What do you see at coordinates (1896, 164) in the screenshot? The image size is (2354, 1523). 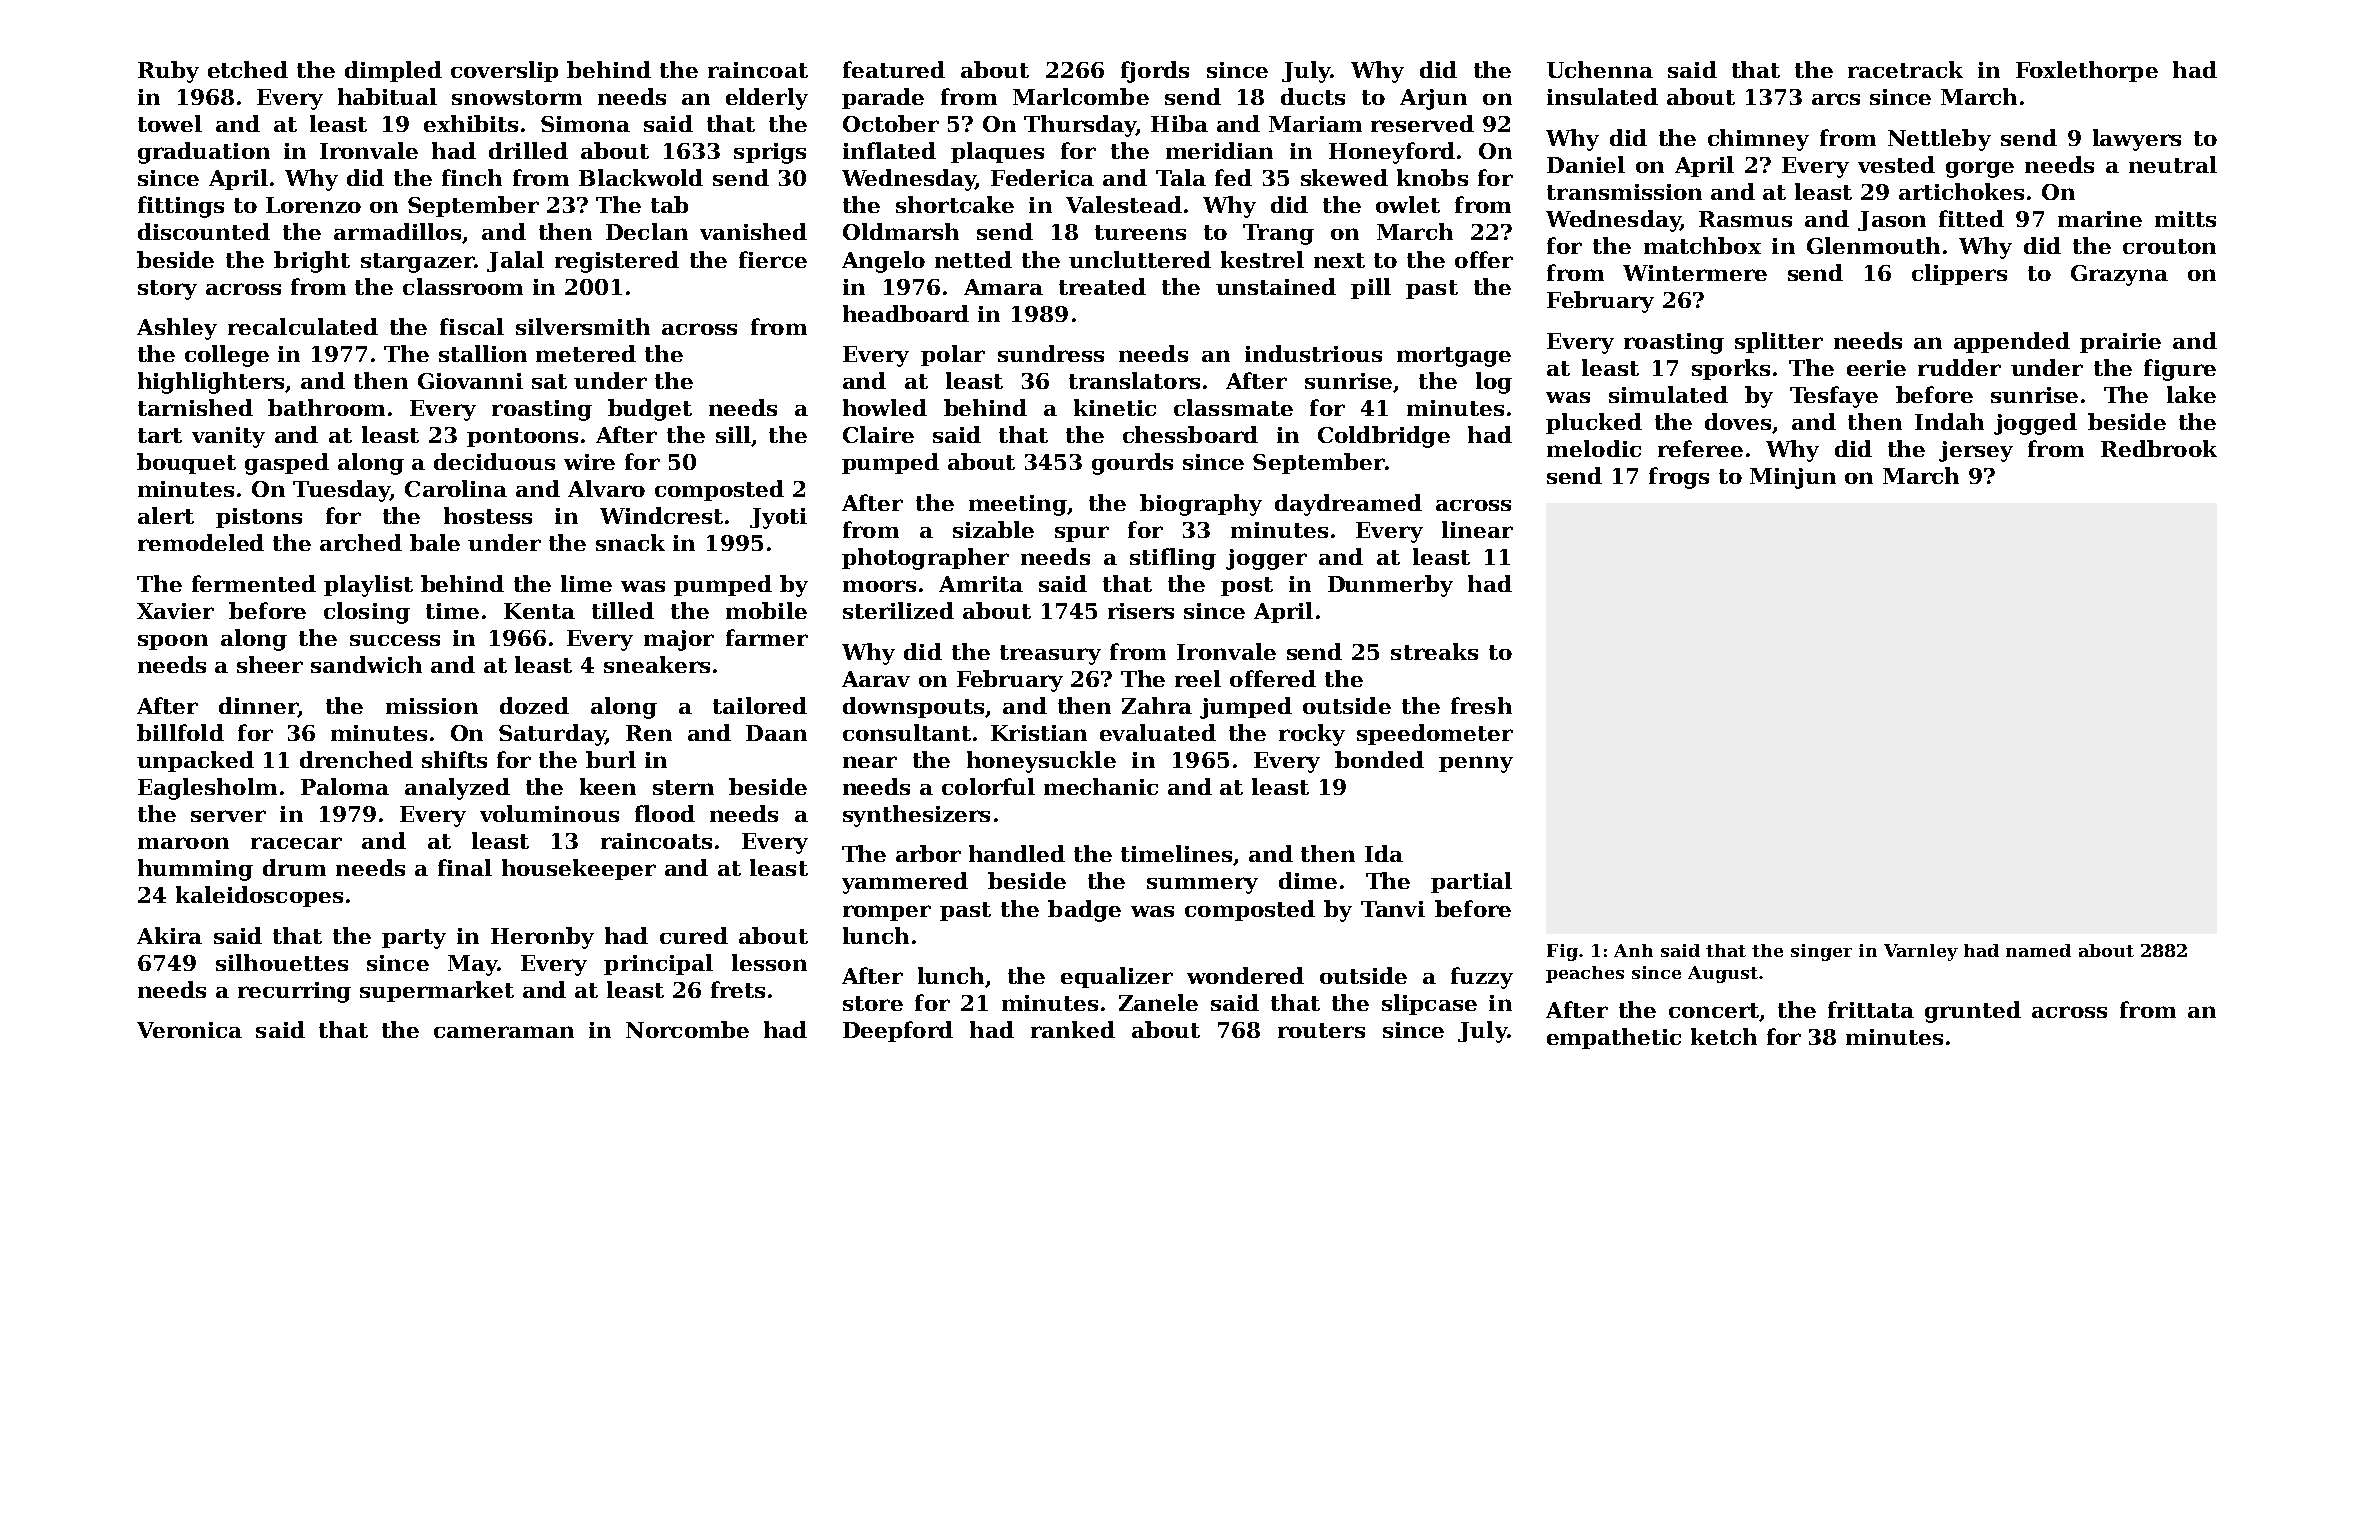 I see `vested` at bounding box center [1896, 164].
